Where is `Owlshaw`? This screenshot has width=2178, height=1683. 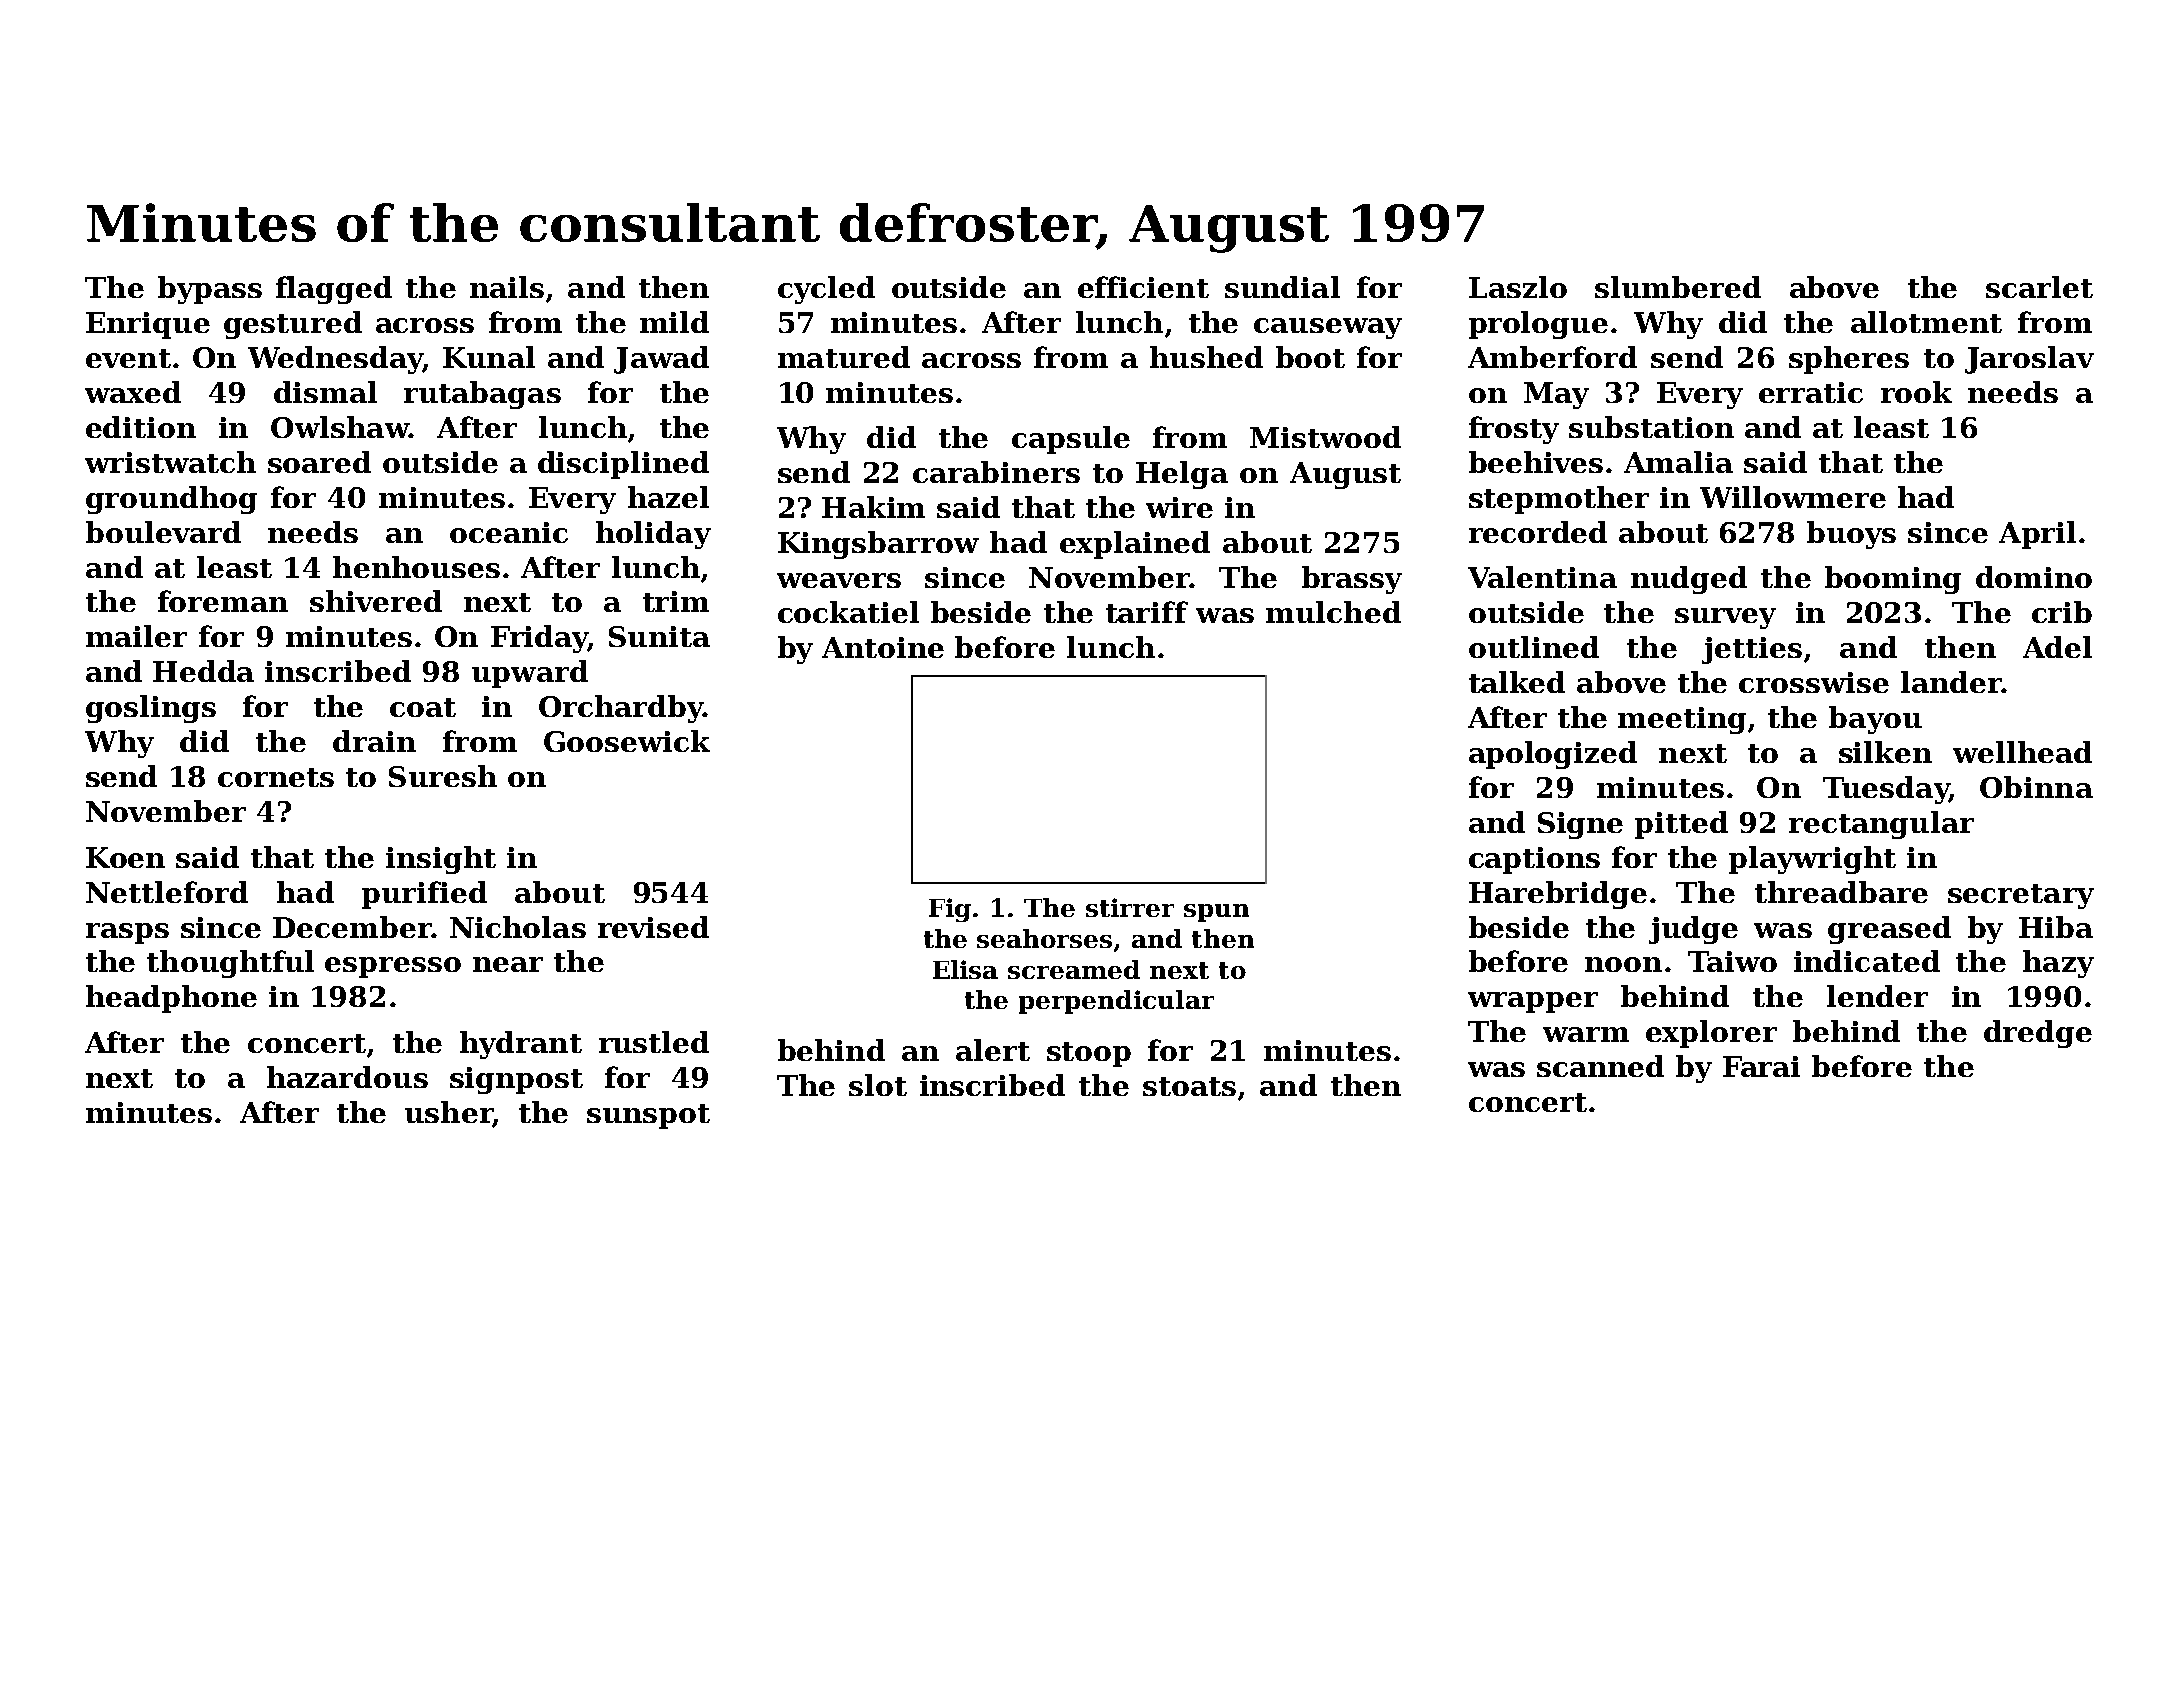
Owlshaw is located at coordinates (340, 427).
